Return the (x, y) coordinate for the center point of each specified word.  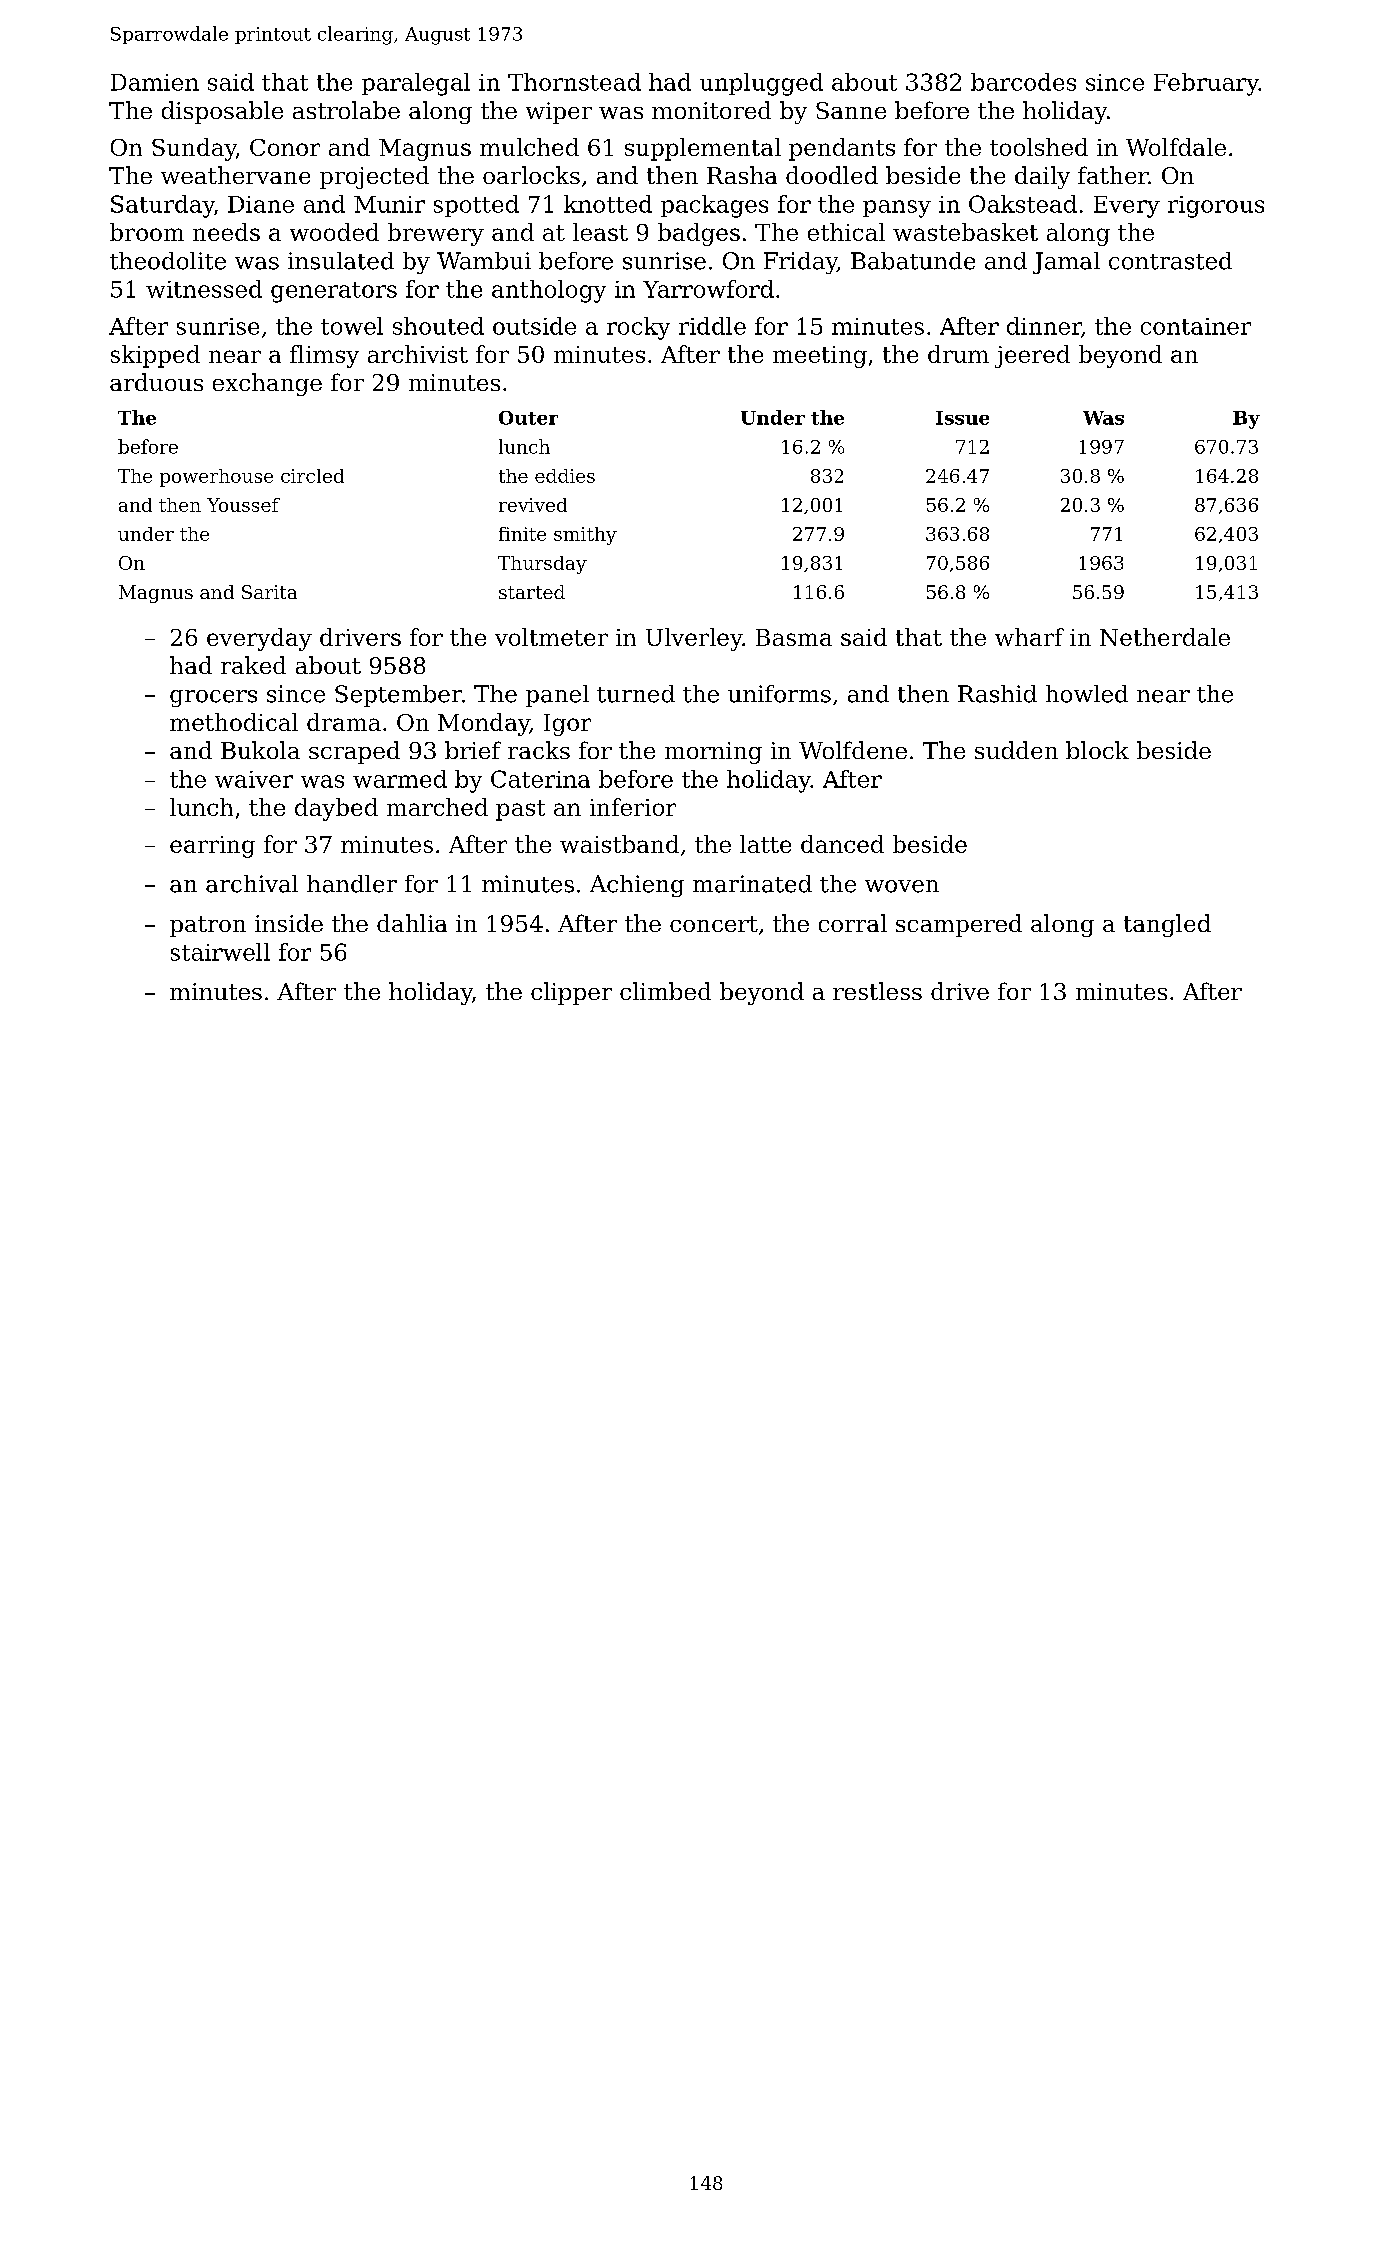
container (1196, 326)
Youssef (243, 505)
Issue (962, 418)
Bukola (260, 750)
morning (713, 753)
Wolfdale (1176, 147)
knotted (608, 204)
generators (334, 292)
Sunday (194, 149)
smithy (585, 536)
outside (534, 326)
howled (1087, 694)
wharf (1029, 637)
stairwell (220, 952)
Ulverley (694, 639)
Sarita (269, 592)
